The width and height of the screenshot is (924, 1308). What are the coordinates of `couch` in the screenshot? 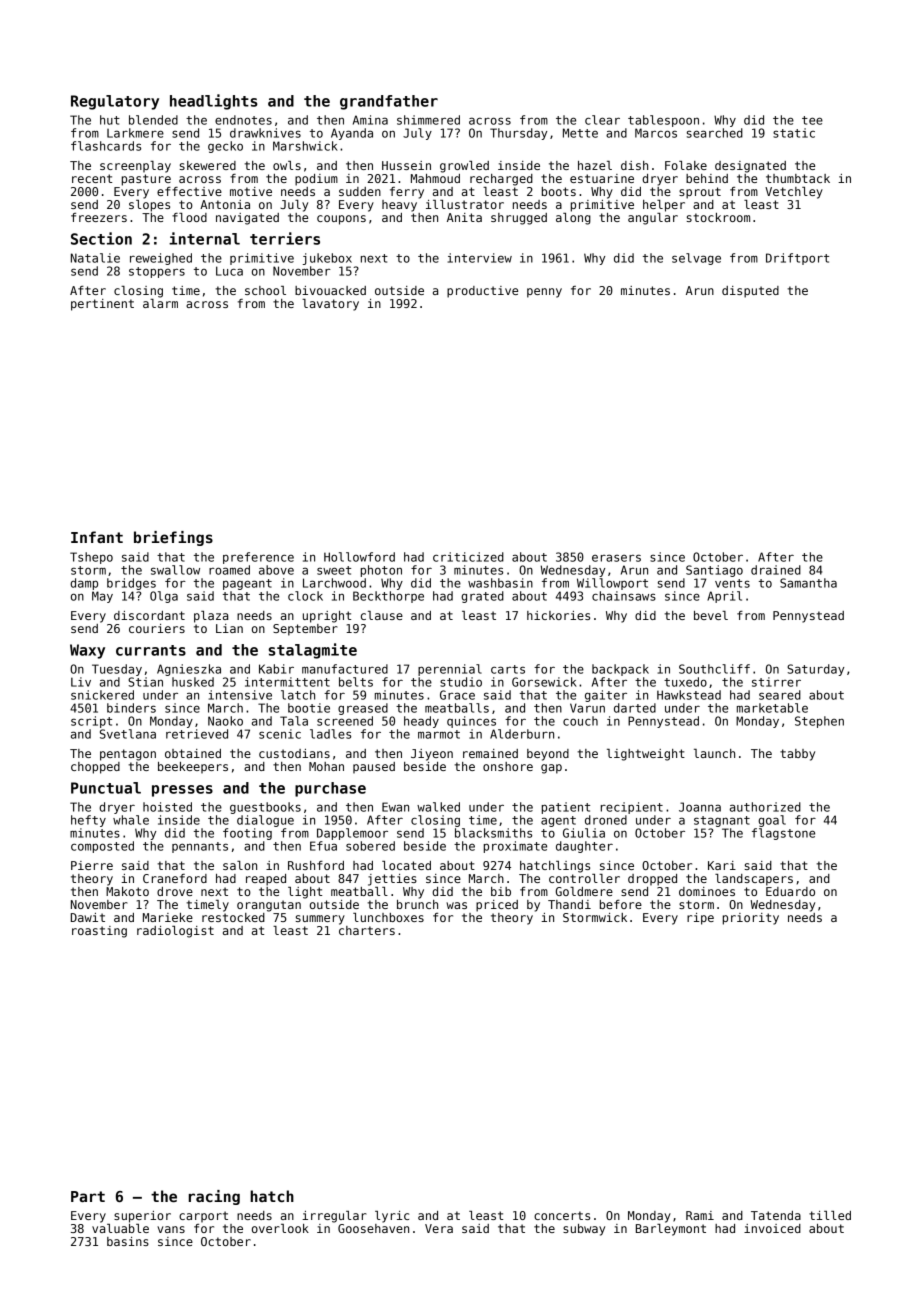 It's located at (580, 721).
